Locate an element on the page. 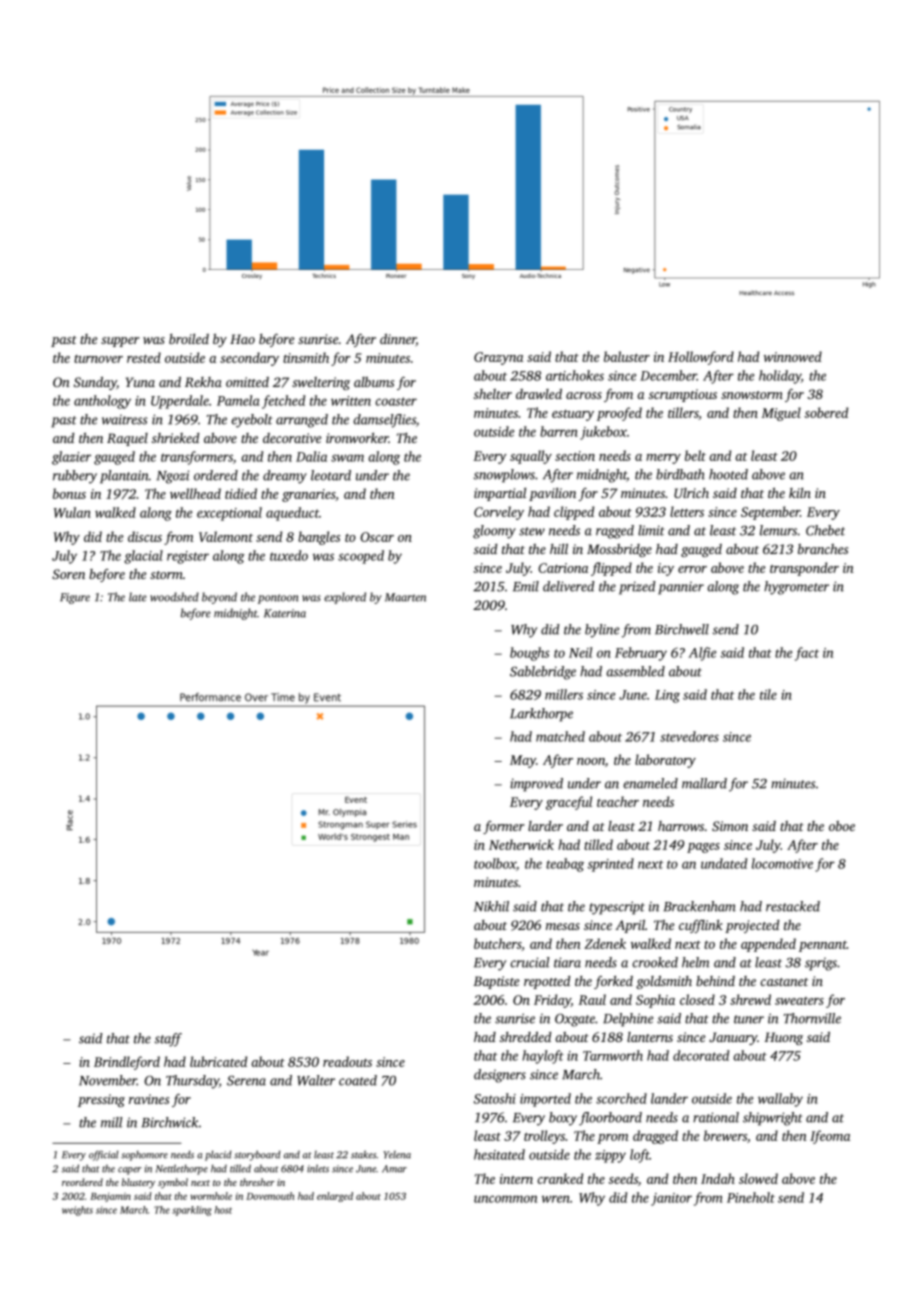 This document has width=908, height=1316. appended is located at coordinates (768, 945).
